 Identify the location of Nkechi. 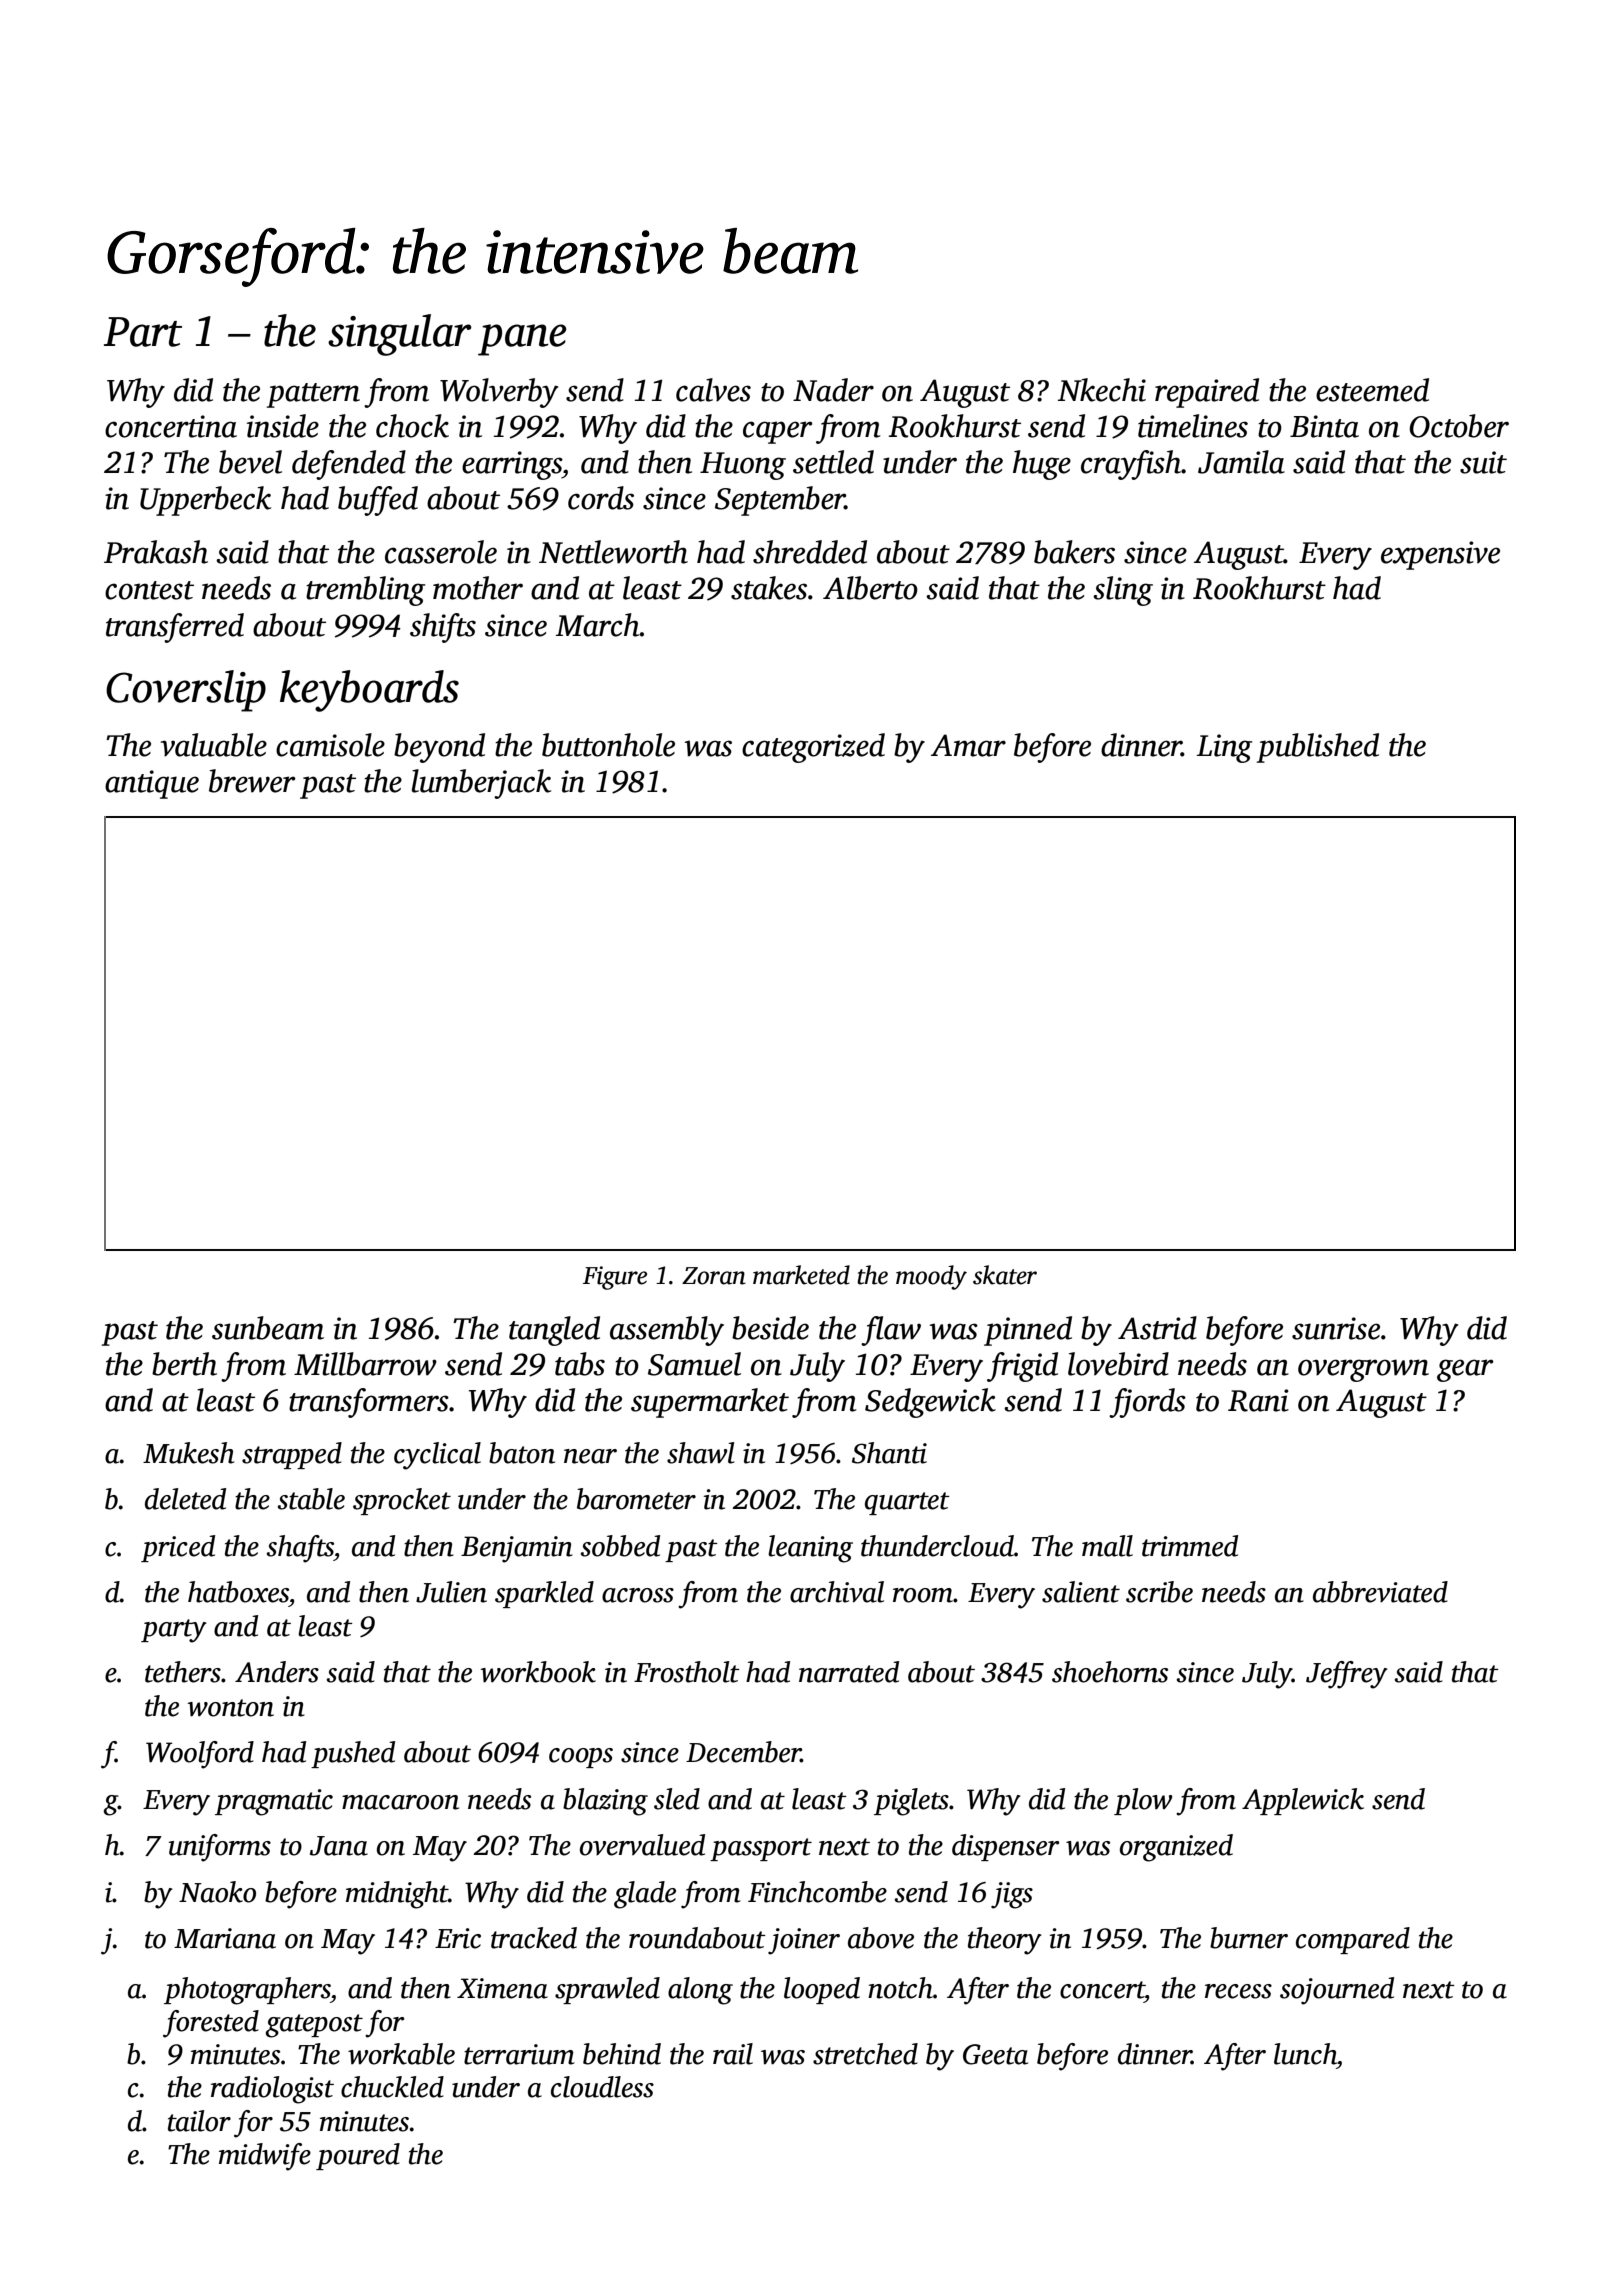
(1102, 390).
